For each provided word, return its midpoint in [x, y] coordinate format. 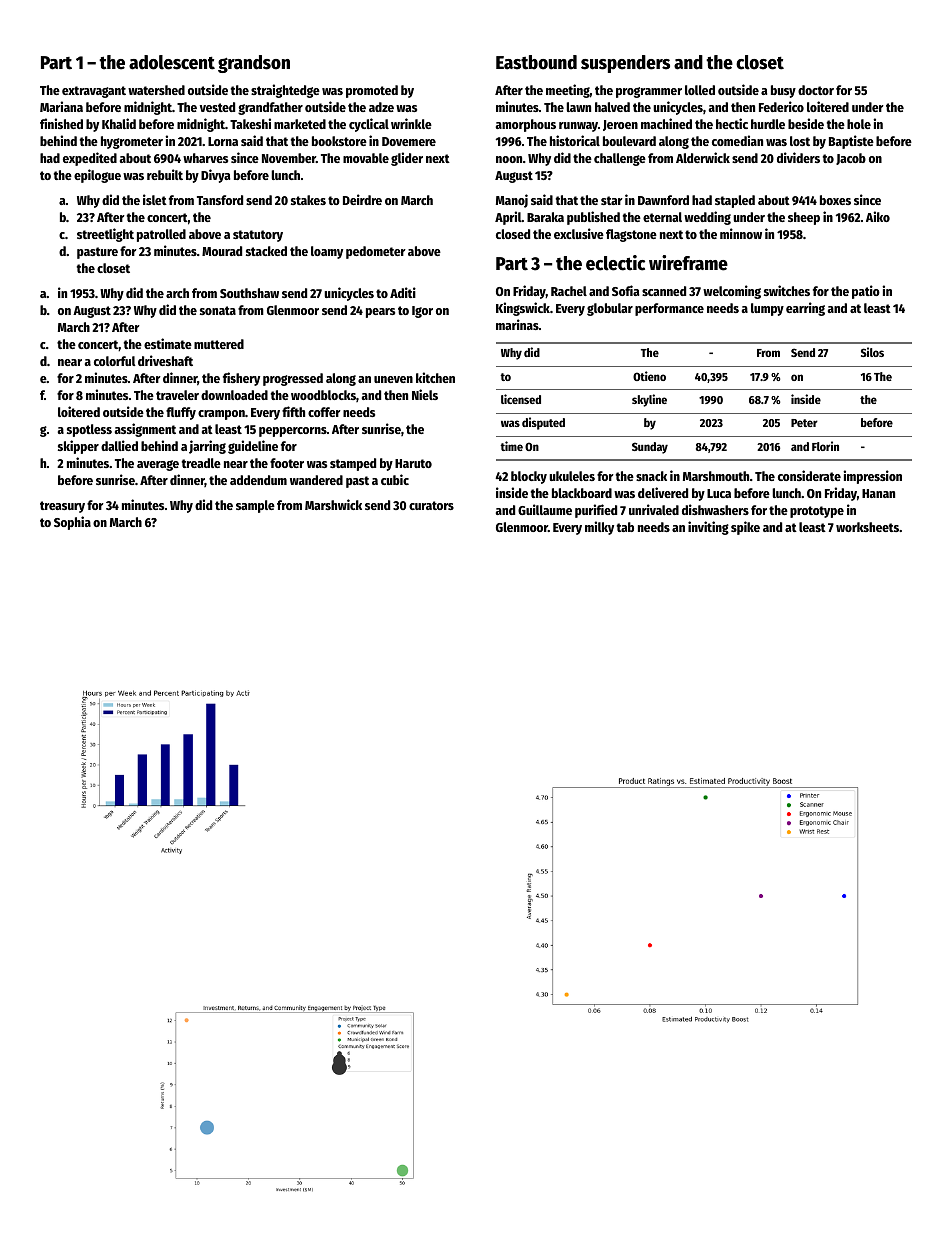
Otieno [649, 376]
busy [783, 91]
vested [217, 107]
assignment [145, 430]
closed [513, 234]
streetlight [105, 235]
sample [255, 506]
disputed [543, 423]
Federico [781, 106]
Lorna [223, 141]
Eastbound [536, 62]
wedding [707, 218]
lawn [578, 107]
